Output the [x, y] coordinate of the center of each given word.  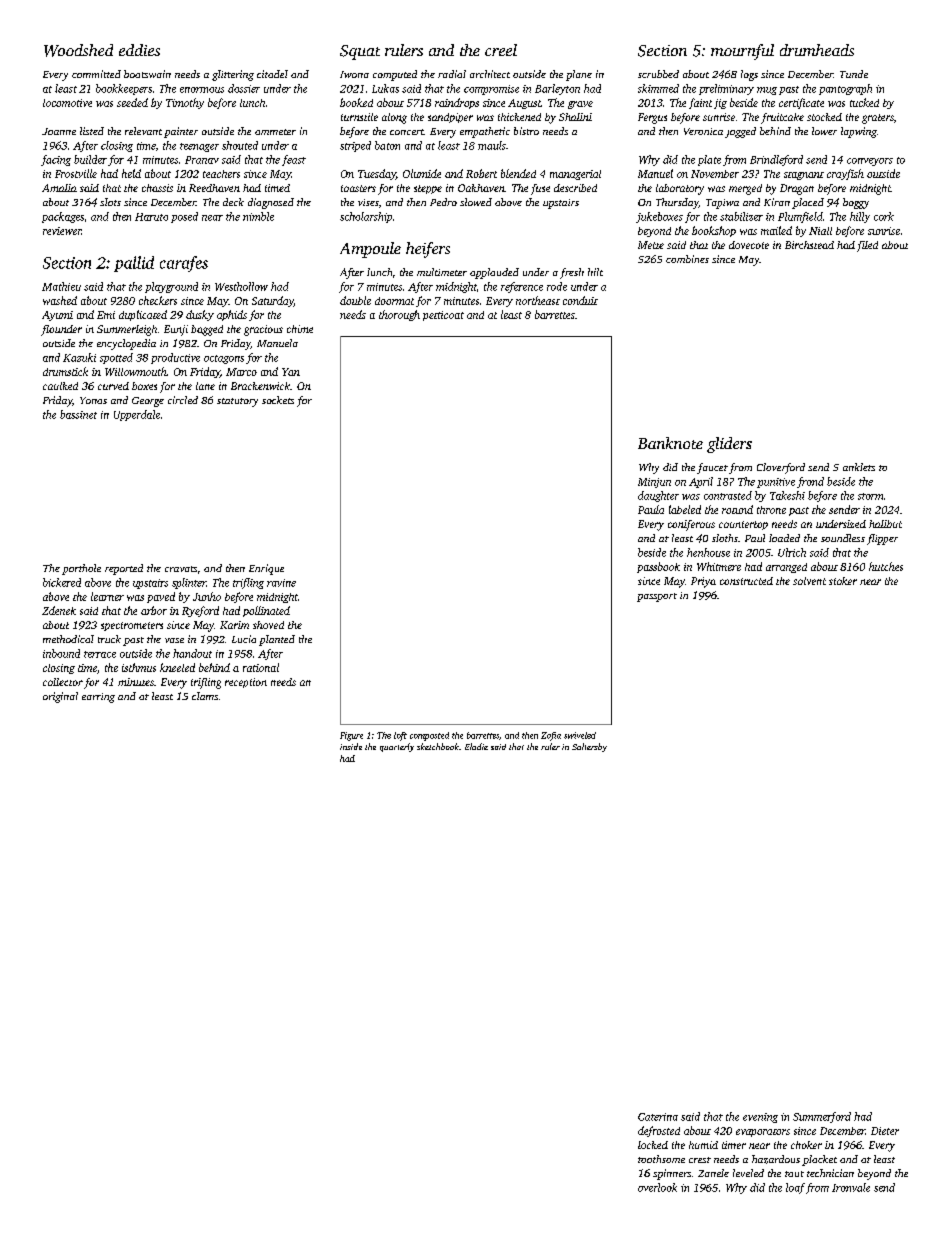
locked [653, 1145]
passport [657, 597]
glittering [233, 75]
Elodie [476, 746]
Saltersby [589, 747]
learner [107, 596]
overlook [657, 1187]
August [524, 104]
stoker [843, 581]
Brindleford [776, 160]
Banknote [670, 443]
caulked [60, 386]
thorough [399, 315]
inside [351, 746]
